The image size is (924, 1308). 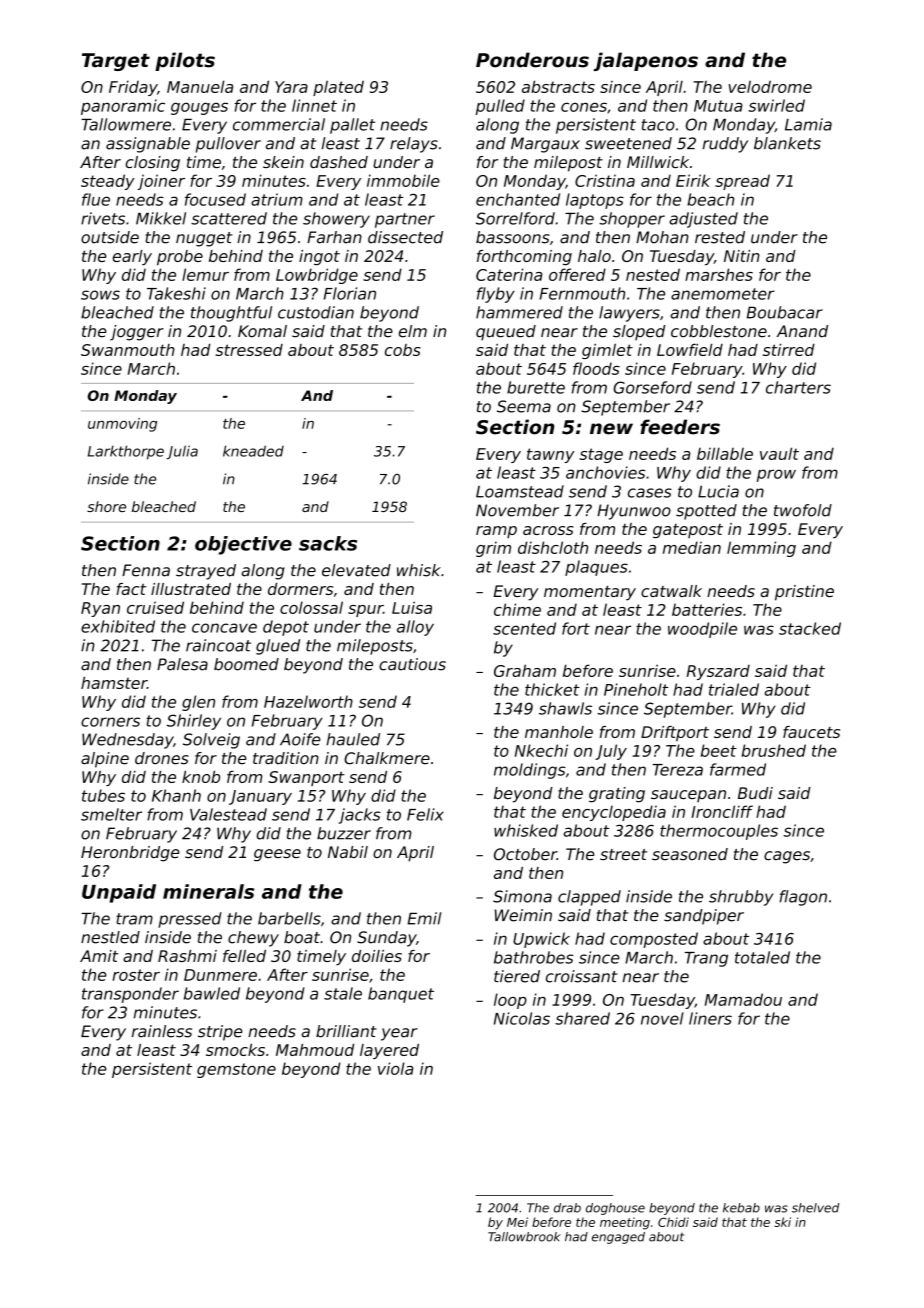 What do you see at coordinates (770, 86) in the screenshot?
I see `velodrome` at bounding box center [770, 86].
